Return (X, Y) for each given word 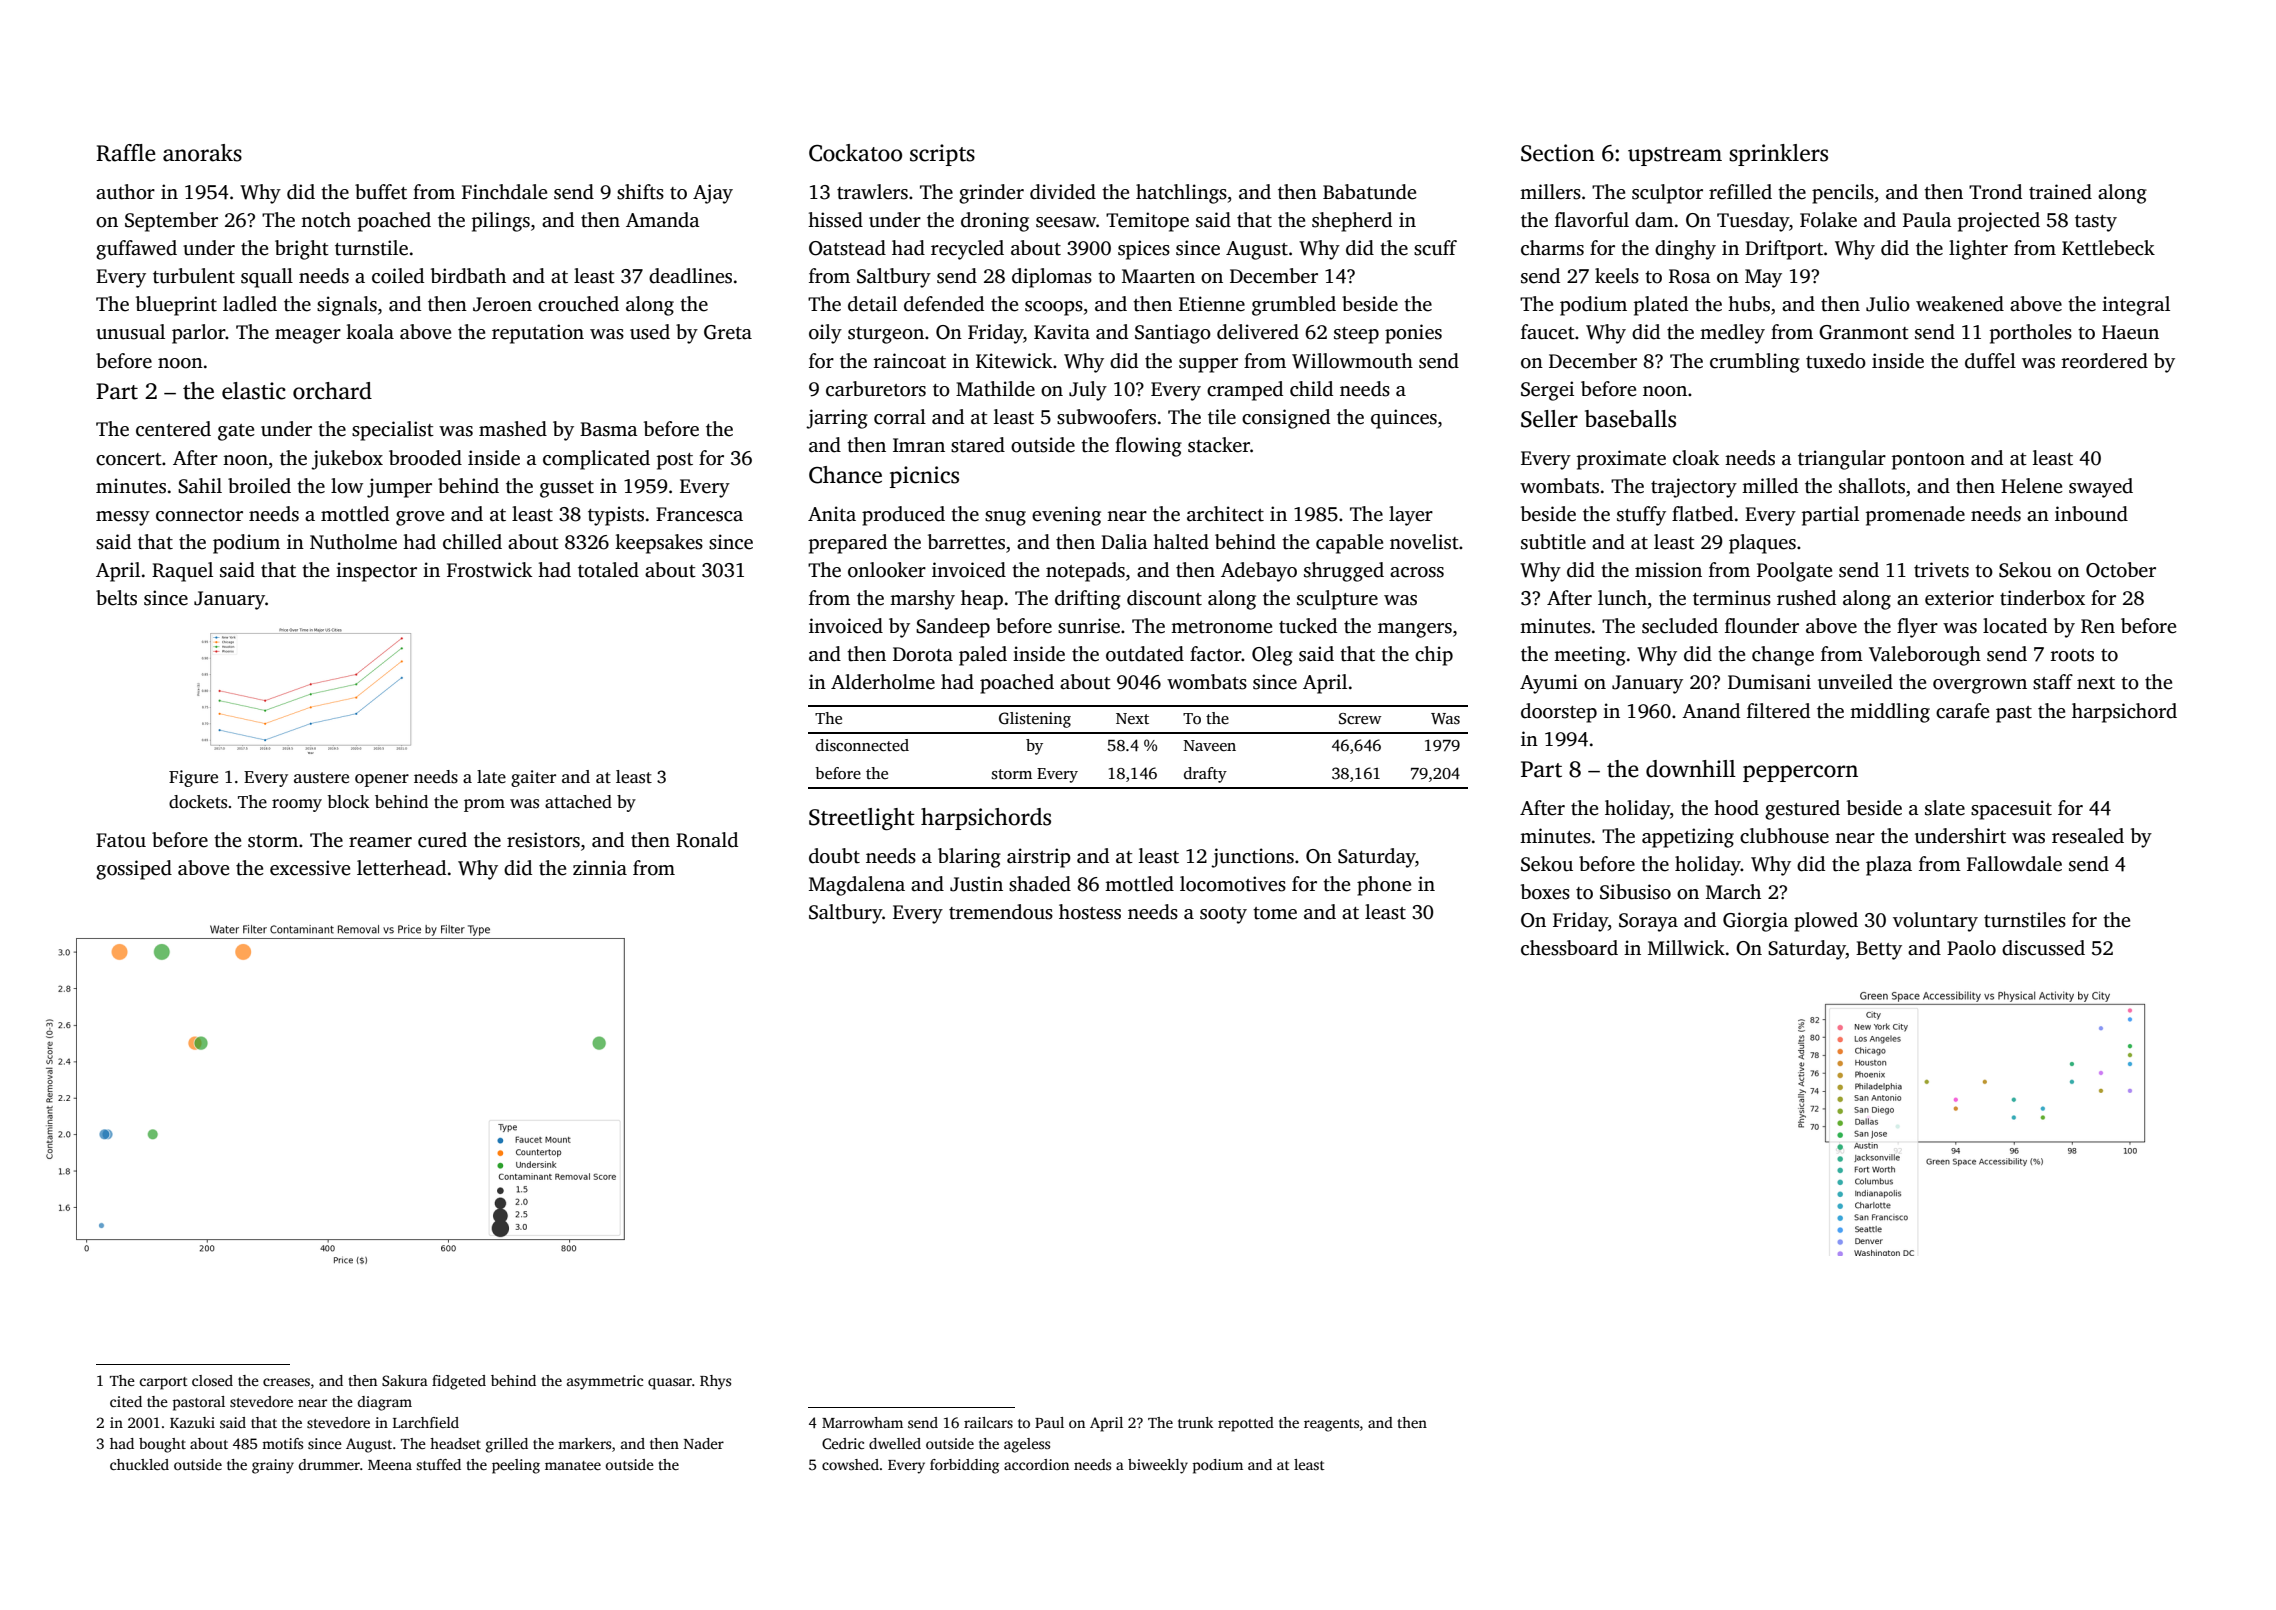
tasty (2096, 223)
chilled (472, 542)
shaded (1040, 884)
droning (995, 222)
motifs (282, 1443)
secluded (1680, 626)
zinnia (600, 867)
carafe (1962, 711)
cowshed (850, 1464)
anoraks (202, 153)
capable (1349, 544)
